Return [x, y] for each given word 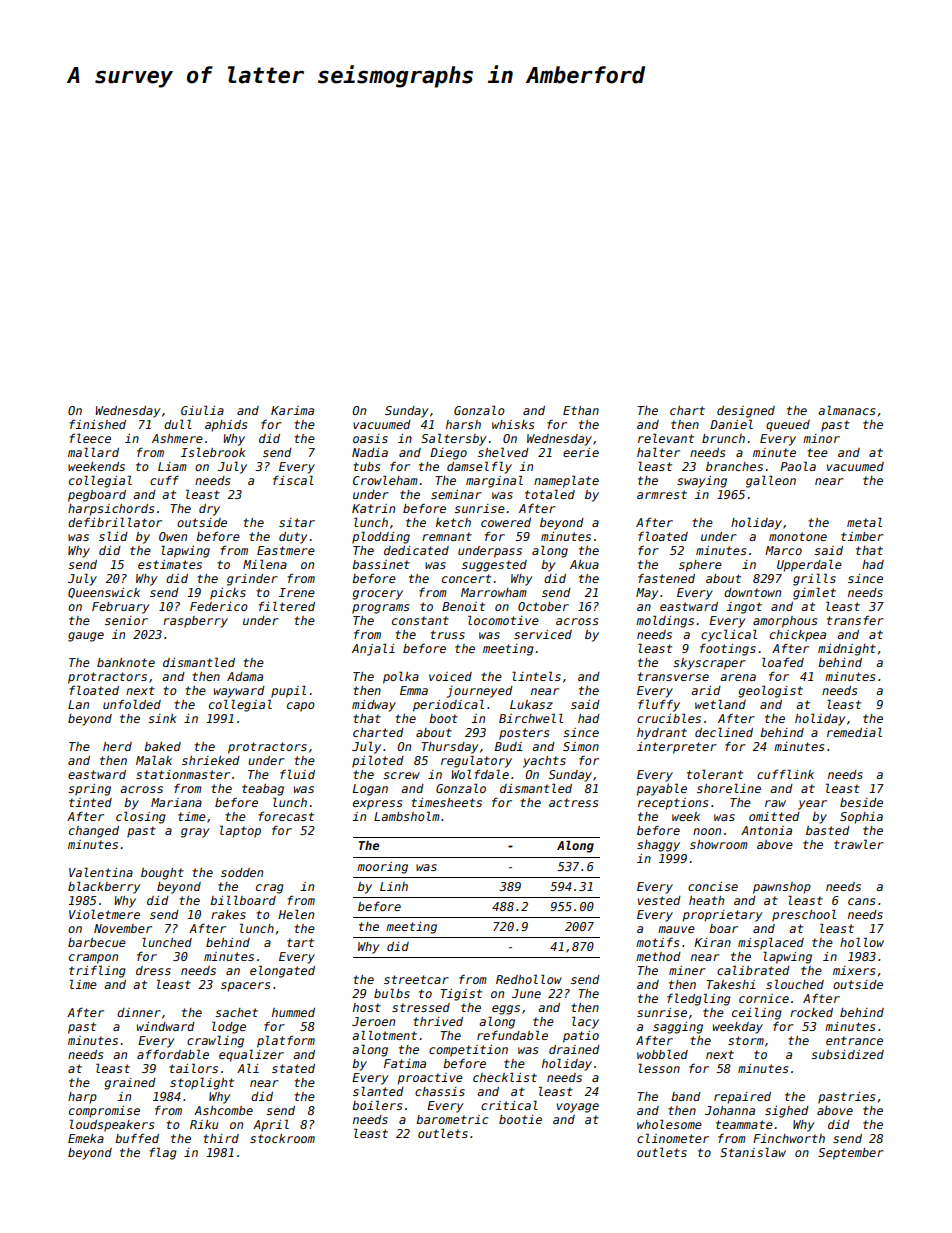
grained [130, 1084]
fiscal [293, 480]
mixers [854, 970]
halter [658, 452]
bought [162, 874]
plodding [381, 537]
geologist [770, 691]
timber [862, 536]
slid [113, 536]
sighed [787, 1112]
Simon [581, 746]
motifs [657, 942]
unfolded [132, 704]
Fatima [405, 1063]
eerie [581, 452]
